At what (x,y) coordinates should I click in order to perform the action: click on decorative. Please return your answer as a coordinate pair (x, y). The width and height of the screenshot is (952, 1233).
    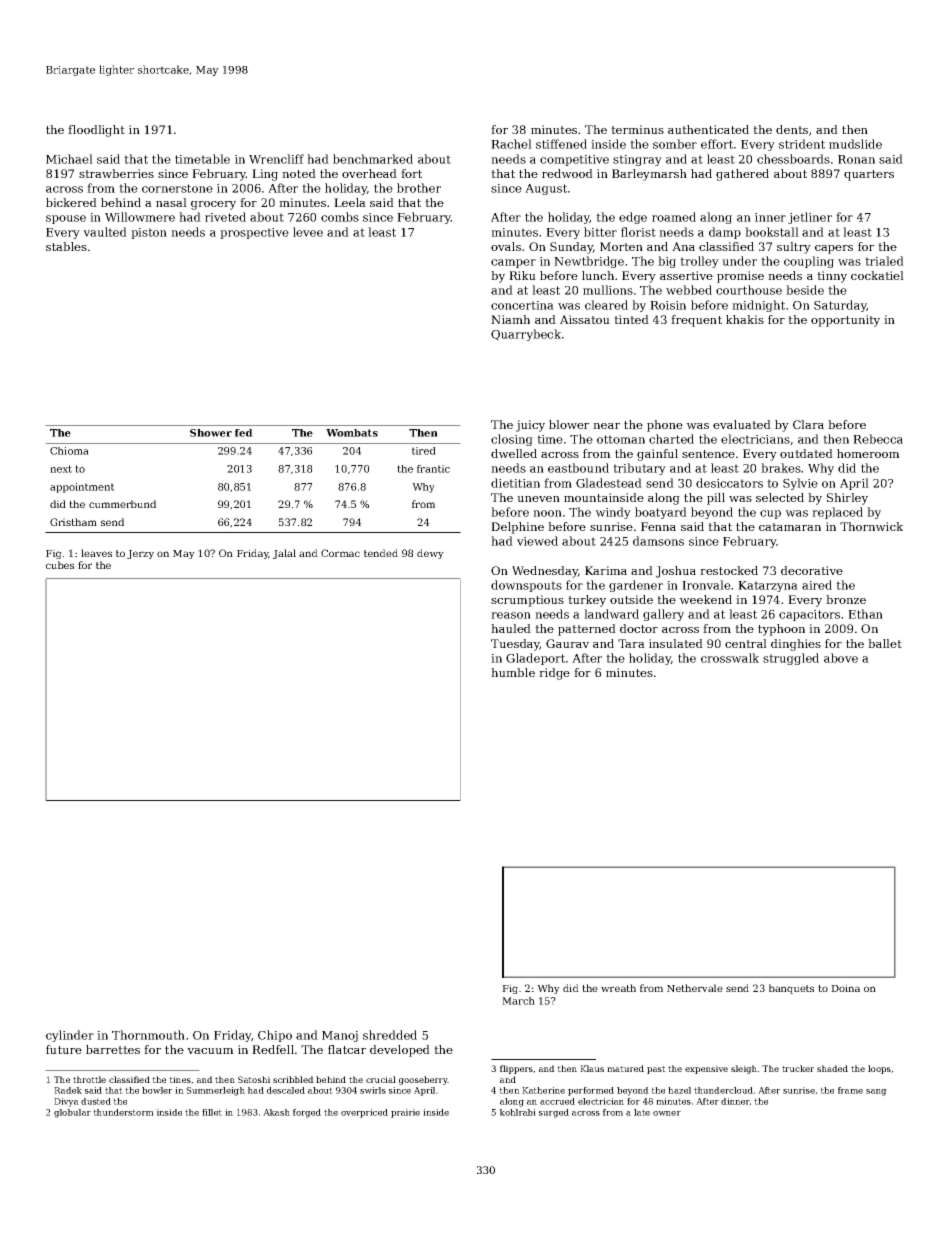
    Looking at the image, I should click on (812, 570).
